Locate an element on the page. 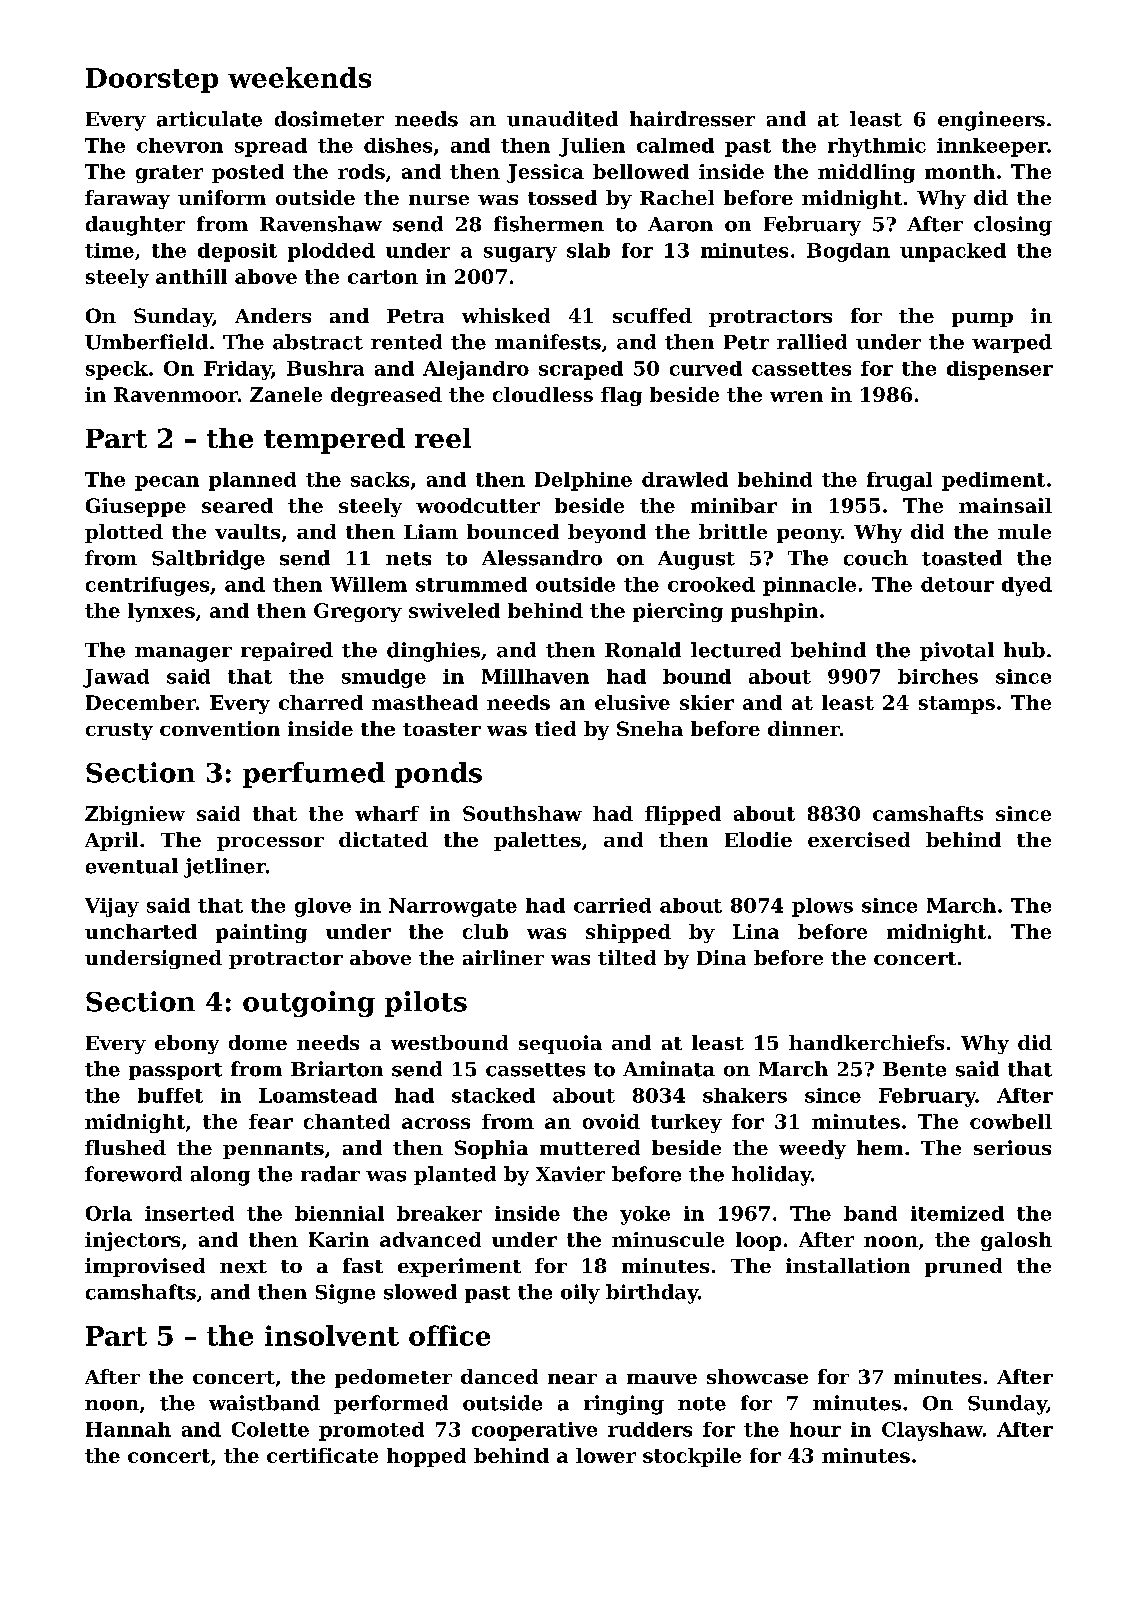  lynxes is located at coordinates (161, 612).
